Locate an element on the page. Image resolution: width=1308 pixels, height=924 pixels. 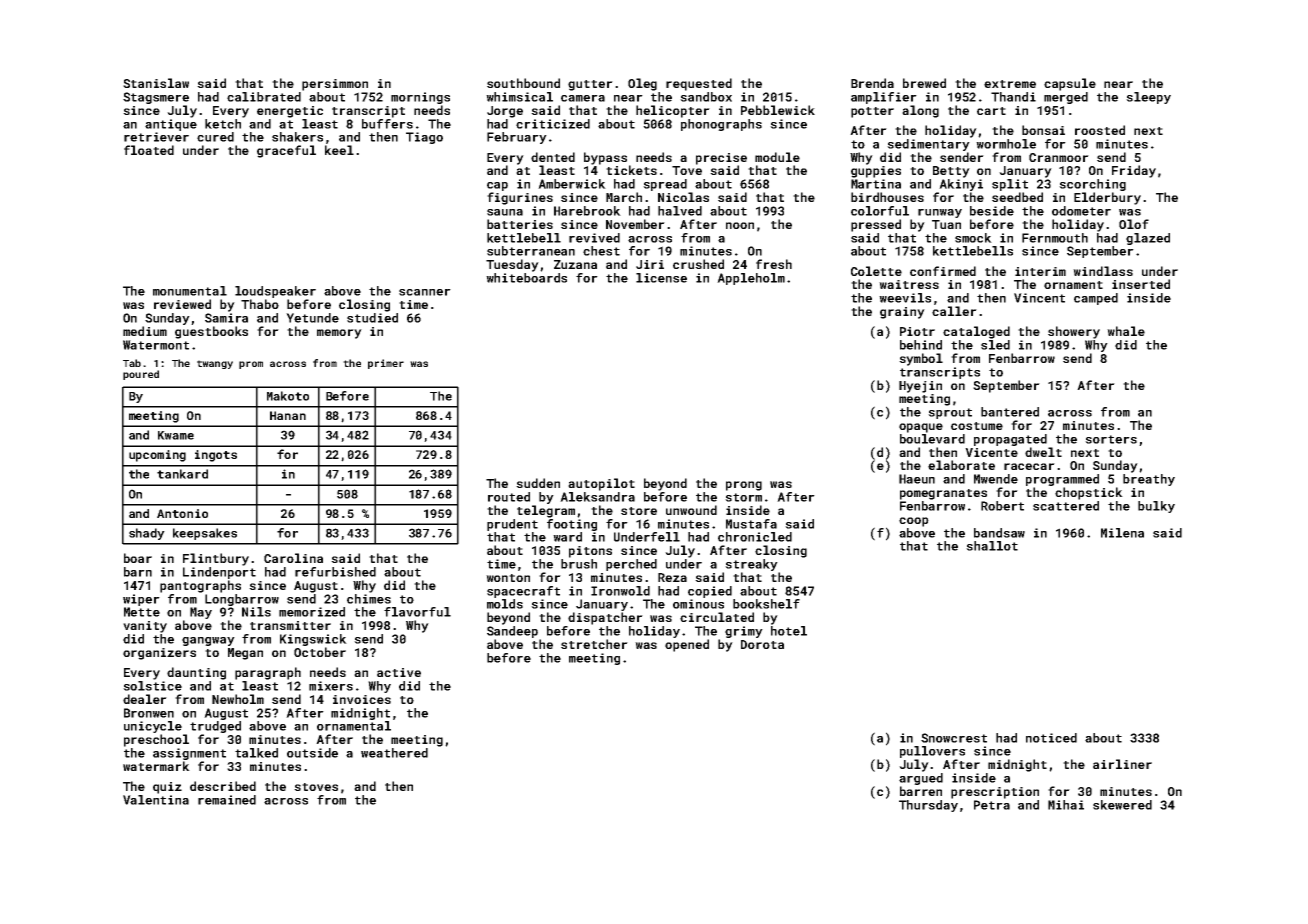
autopilot is located at coordinates (601, 484).
